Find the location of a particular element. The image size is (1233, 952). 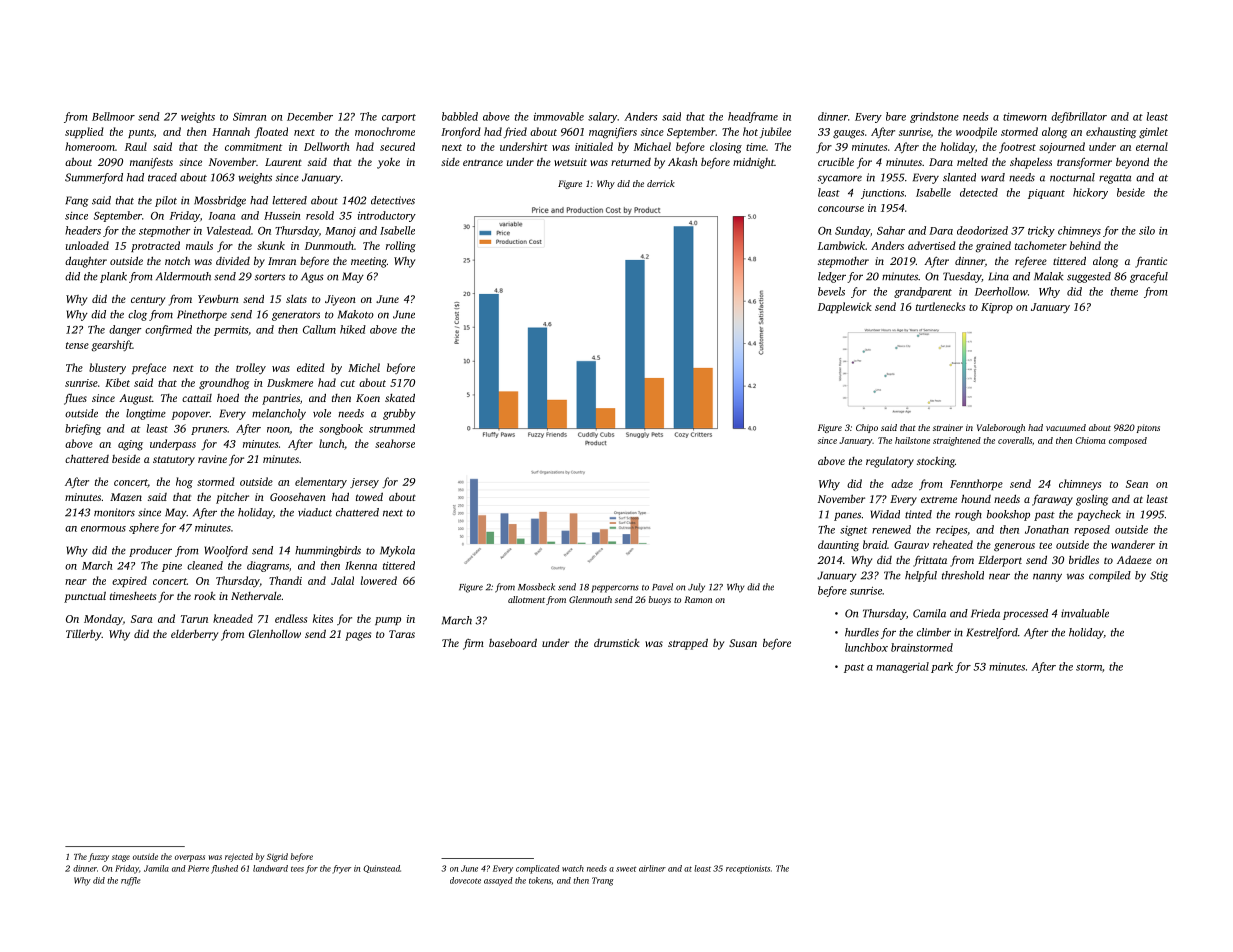

nocturnal is located at coordinates (1072, 177).
